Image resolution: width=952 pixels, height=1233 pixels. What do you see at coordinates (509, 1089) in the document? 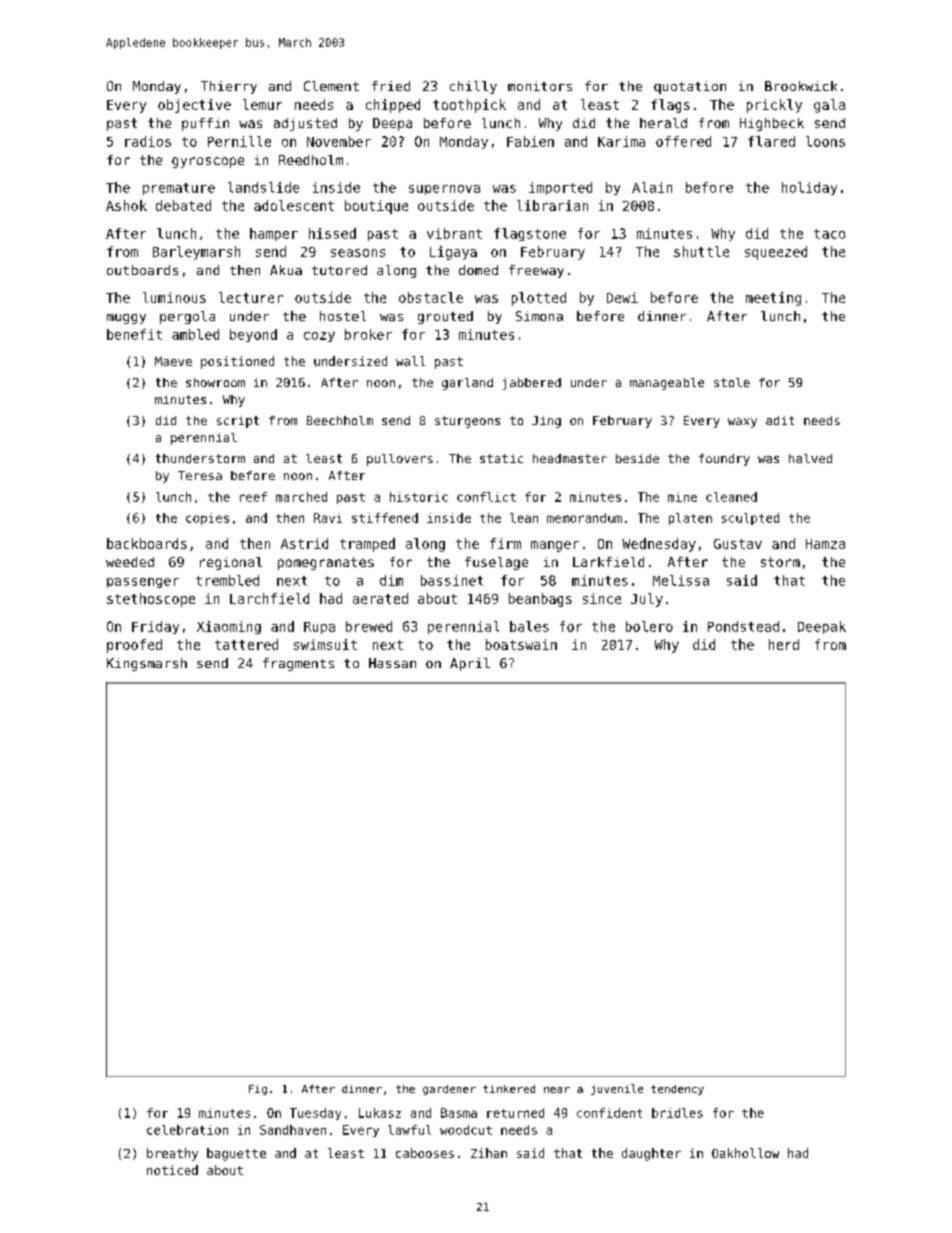
I see `tinkered` at bounding box center [509, 1089].
